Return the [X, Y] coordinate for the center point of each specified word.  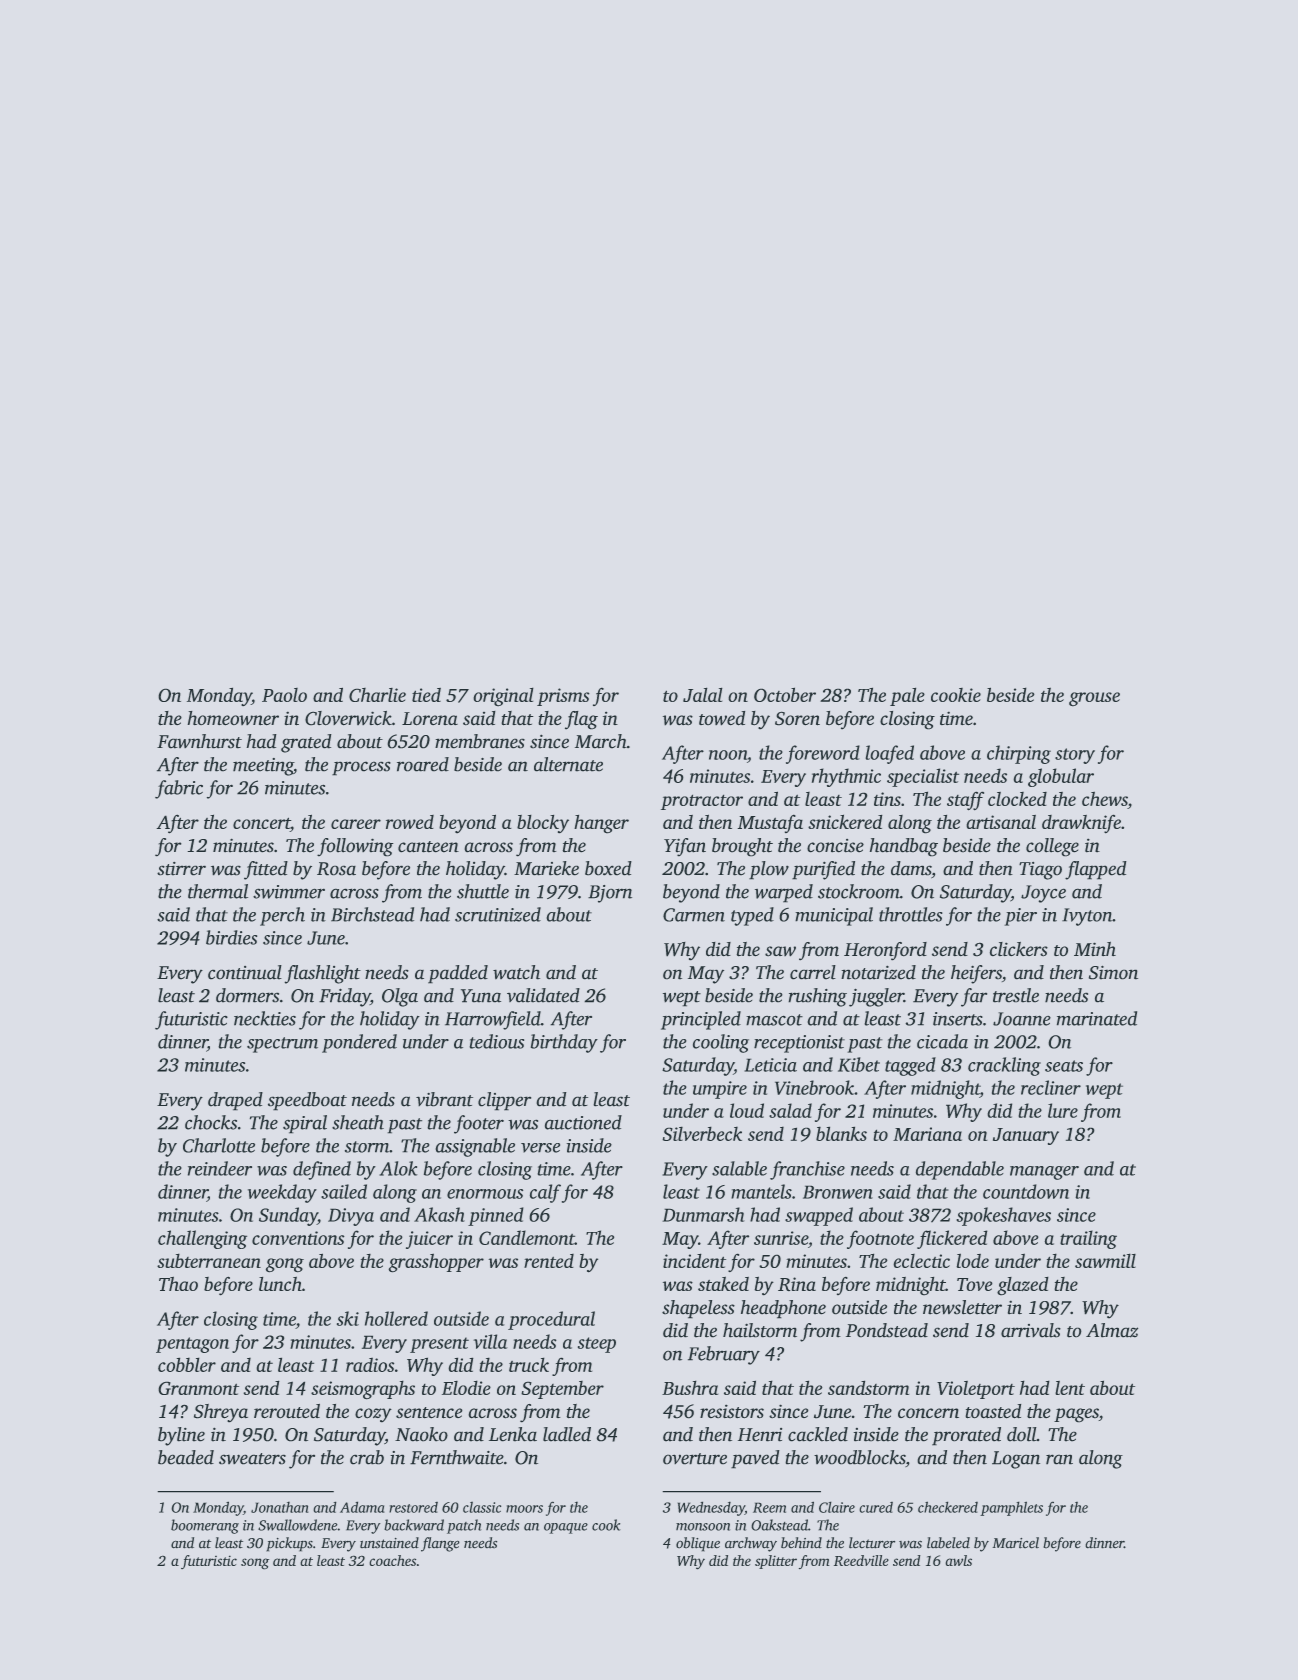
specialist [923, 777]
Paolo [284, 695]
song [255, 1564]
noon [728, 755]
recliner [1051, 1087]
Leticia [770, 1065]
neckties [265, 1018]
